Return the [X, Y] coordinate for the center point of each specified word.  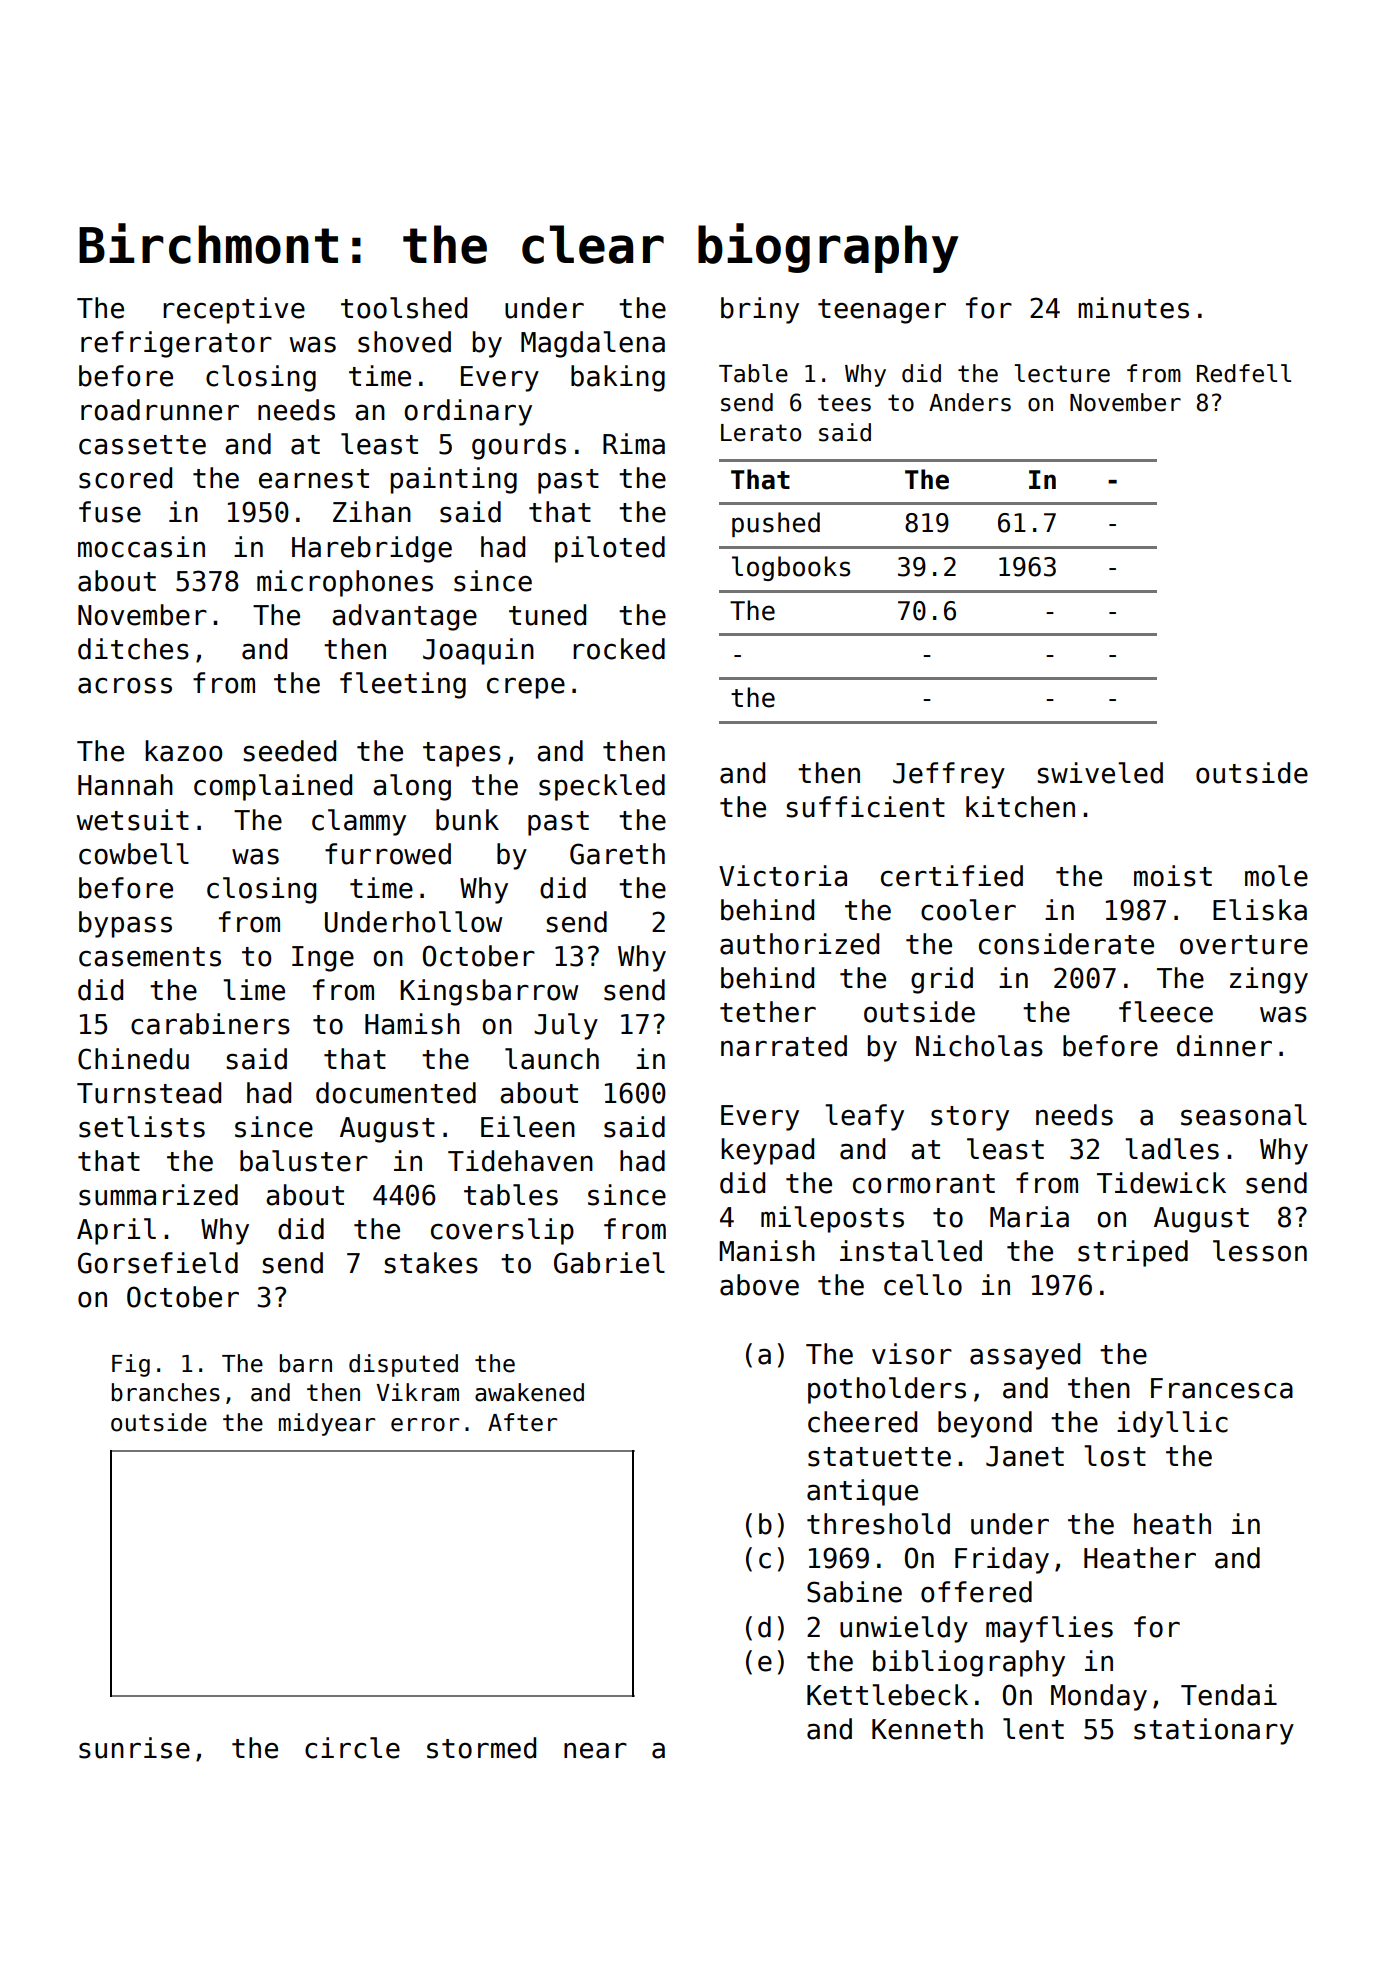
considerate [1066, 944]
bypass [125, 924]
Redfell [1244, 373]
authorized [799, 944]
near [595, 1751]
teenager [882, 311]
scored [125, 478]
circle [352, 1748]
